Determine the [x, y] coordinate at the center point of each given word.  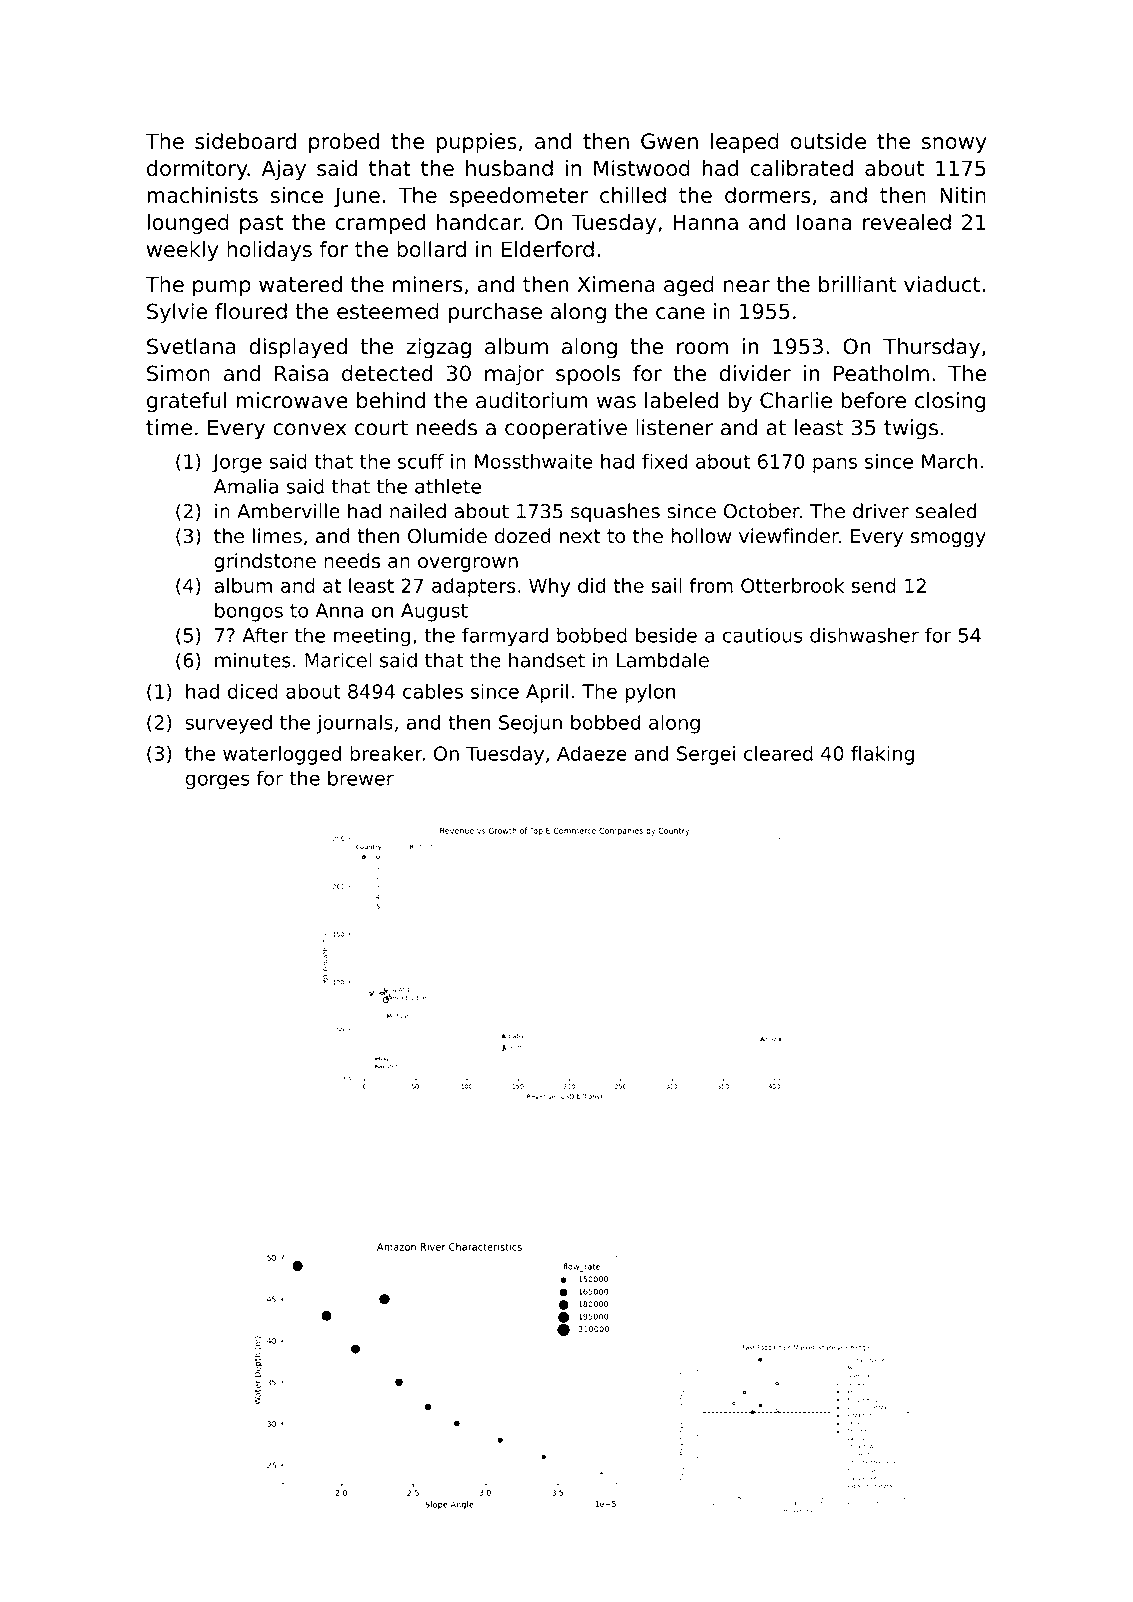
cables [433, 691]
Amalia [246, 486]
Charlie [796, 400]
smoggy [948, 539]
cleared [778, 753]
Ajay [284, 170]
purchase [495, 313]
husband [509, 168]
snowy [954, 145]
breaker [386, 753]
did [592, 585]
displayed [298, 348]
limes [277, 536]
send [873, 585]
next [580, 536]
